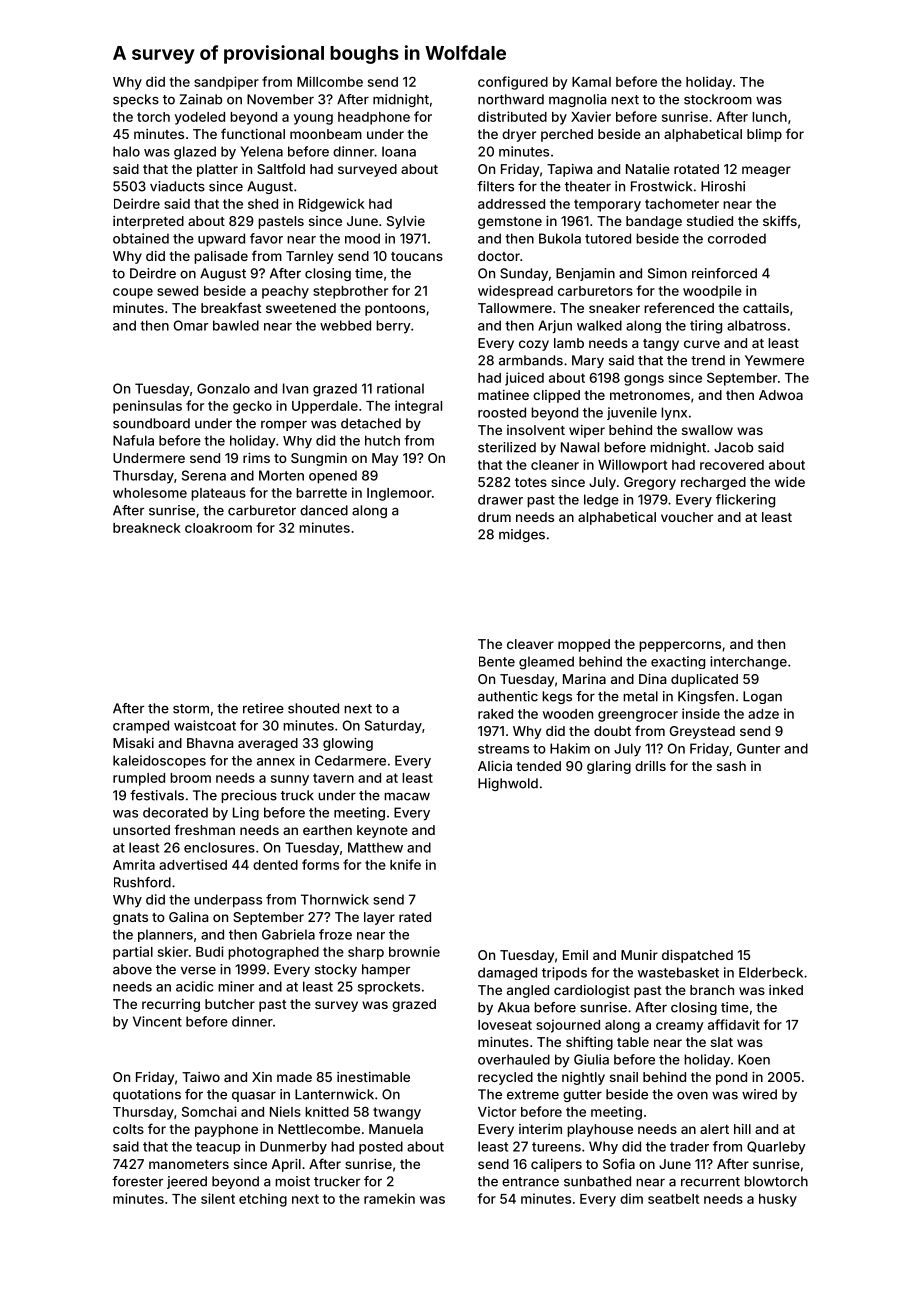 The image size is (924, 1308). What do you see at coordinates (218, 1198) in the screenshot?
I see `silent` at bounding box center [218, 1198].
